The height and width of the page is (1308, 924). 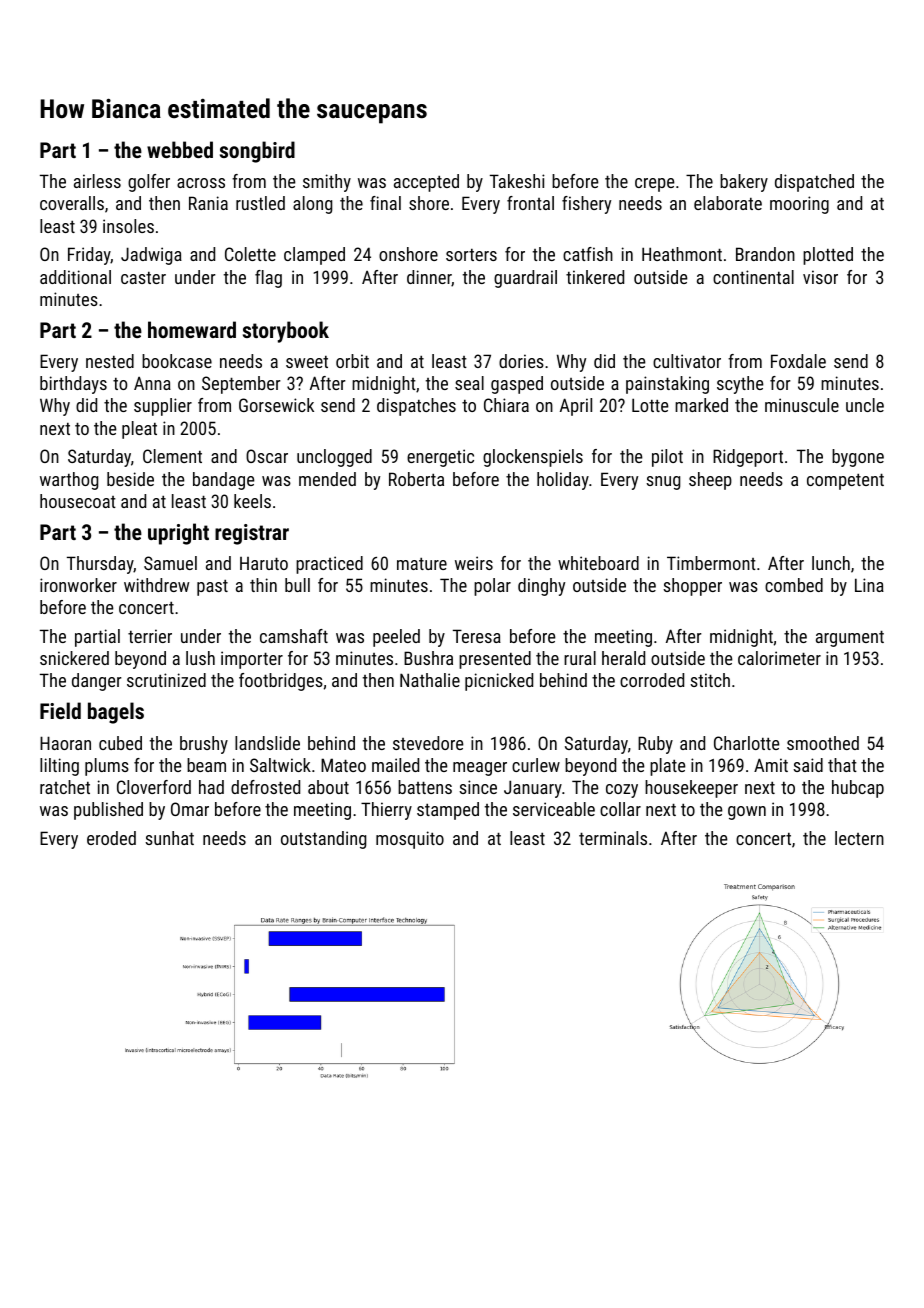 I want to click on webbed, so click(x=180, y=149).
